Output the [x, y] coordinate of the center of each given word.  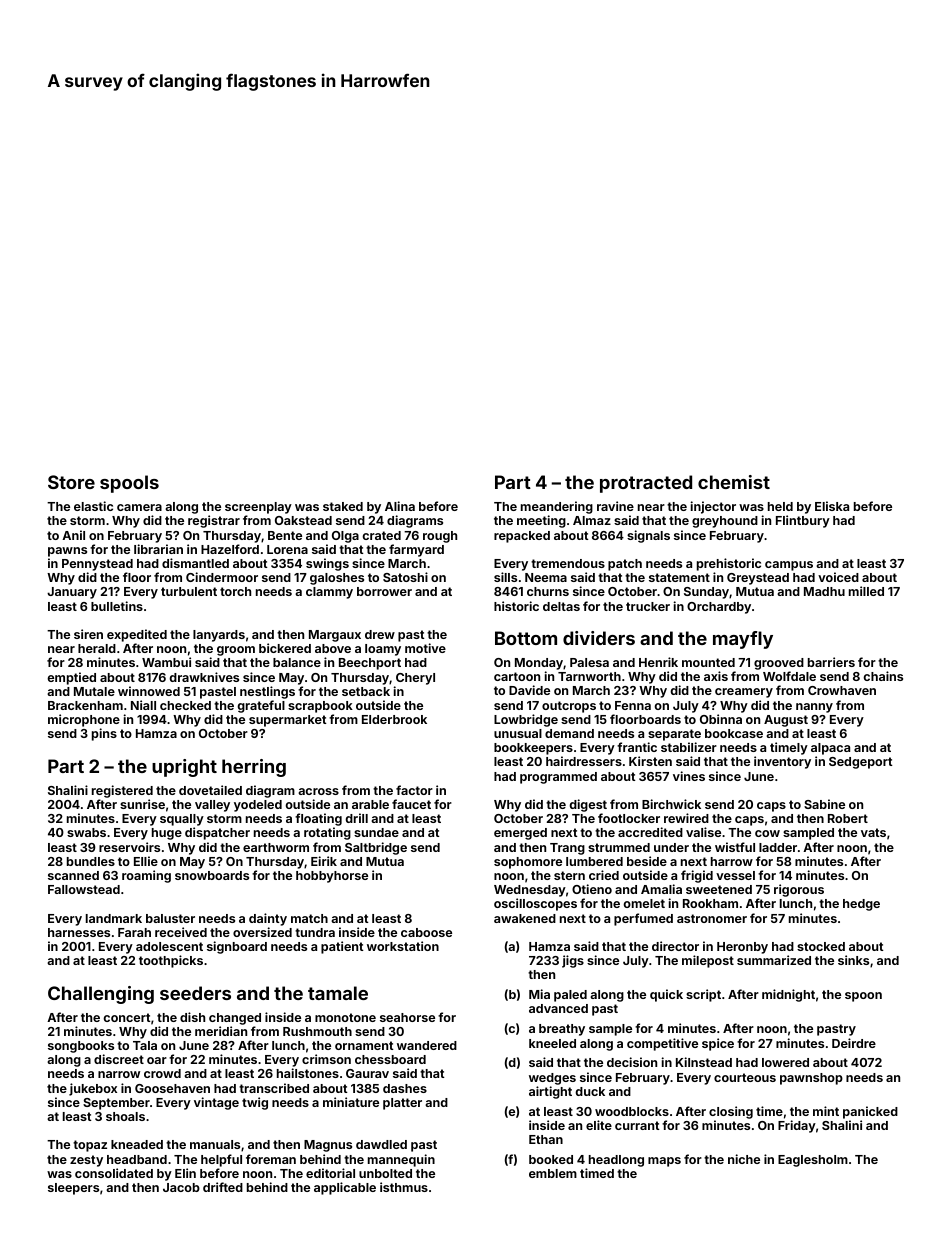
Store [71, 482]
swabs [86, 832]
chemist [734, 482]
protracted [646, 484]
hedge [861, 905]
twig [255, 1103]
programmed [558, 778]
